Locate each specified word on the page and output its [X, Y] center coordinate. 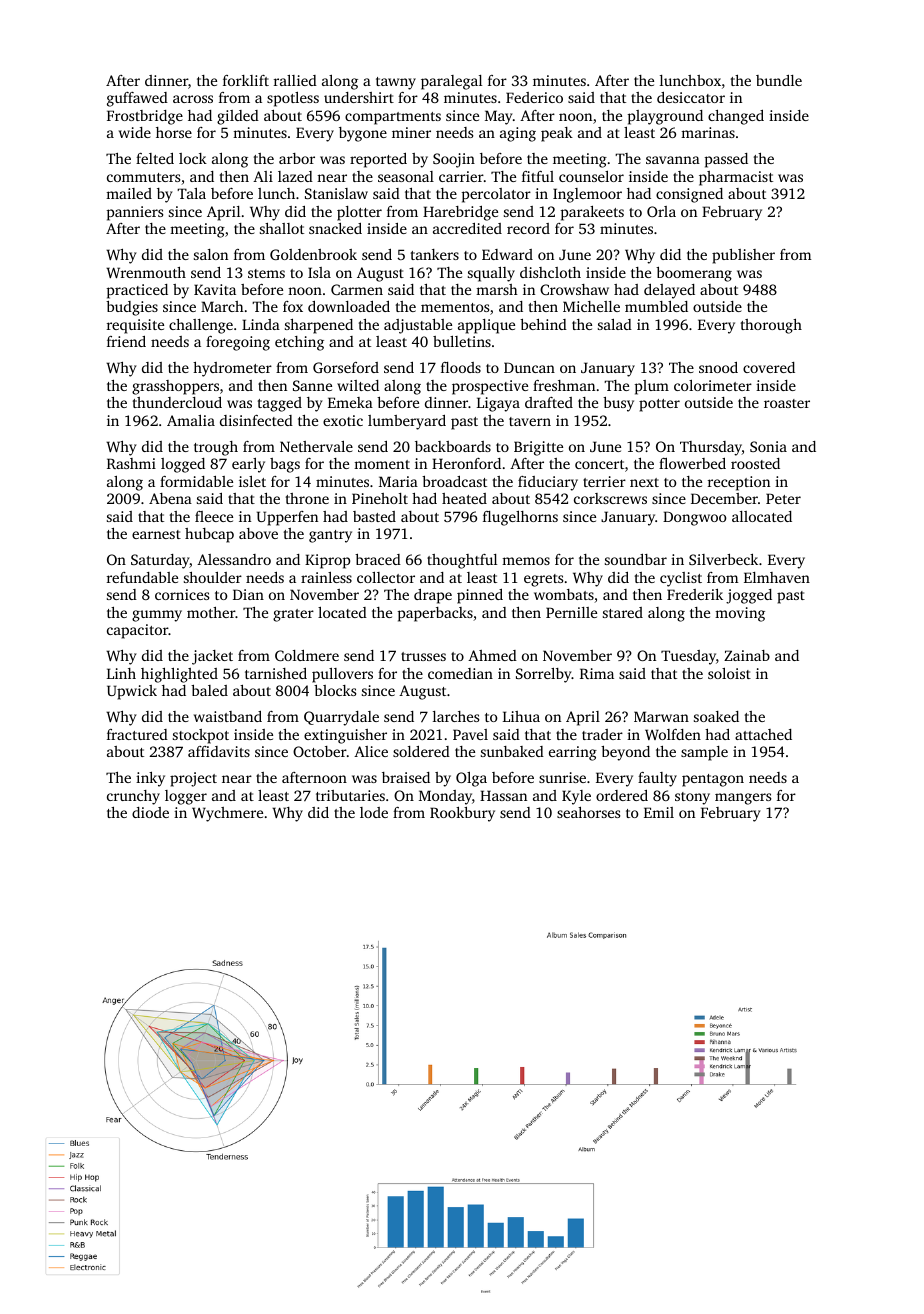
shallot [282, 228]
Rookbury [462, 814]
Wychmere [227, 814]
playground [665, 117]
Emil [659, 812]
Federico [534, 97]
